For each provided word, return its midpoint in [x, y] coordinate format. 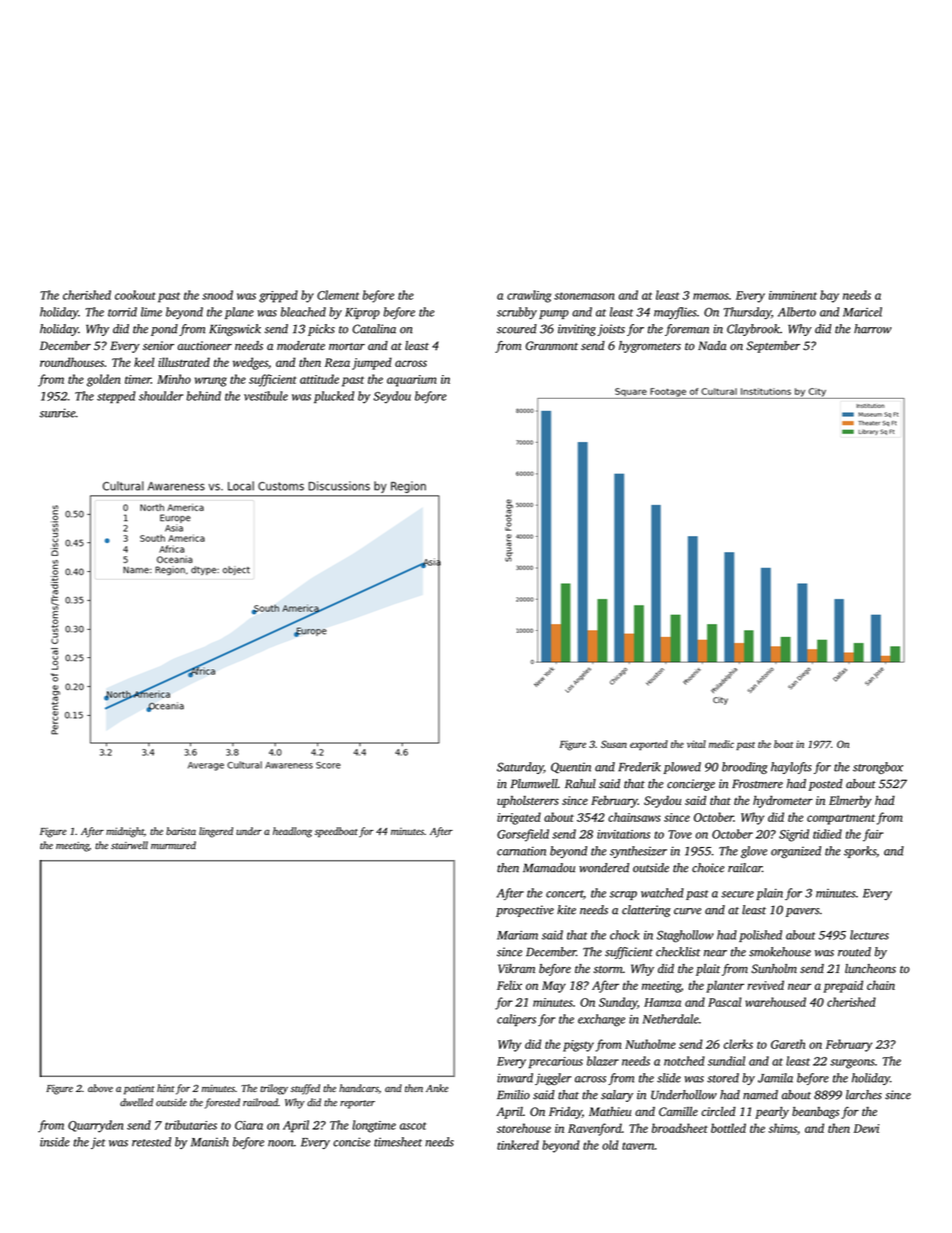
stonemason [584, 296]
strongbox [878, 768]
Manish [210, 1142]
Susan [614, 744]
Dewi [866, 1128]
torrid [122, 312]
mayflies [675, 313]
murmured [173, 845]
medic [721, 744]
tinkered [518, 1145]
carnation [521, 851]
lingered [216, 832]
